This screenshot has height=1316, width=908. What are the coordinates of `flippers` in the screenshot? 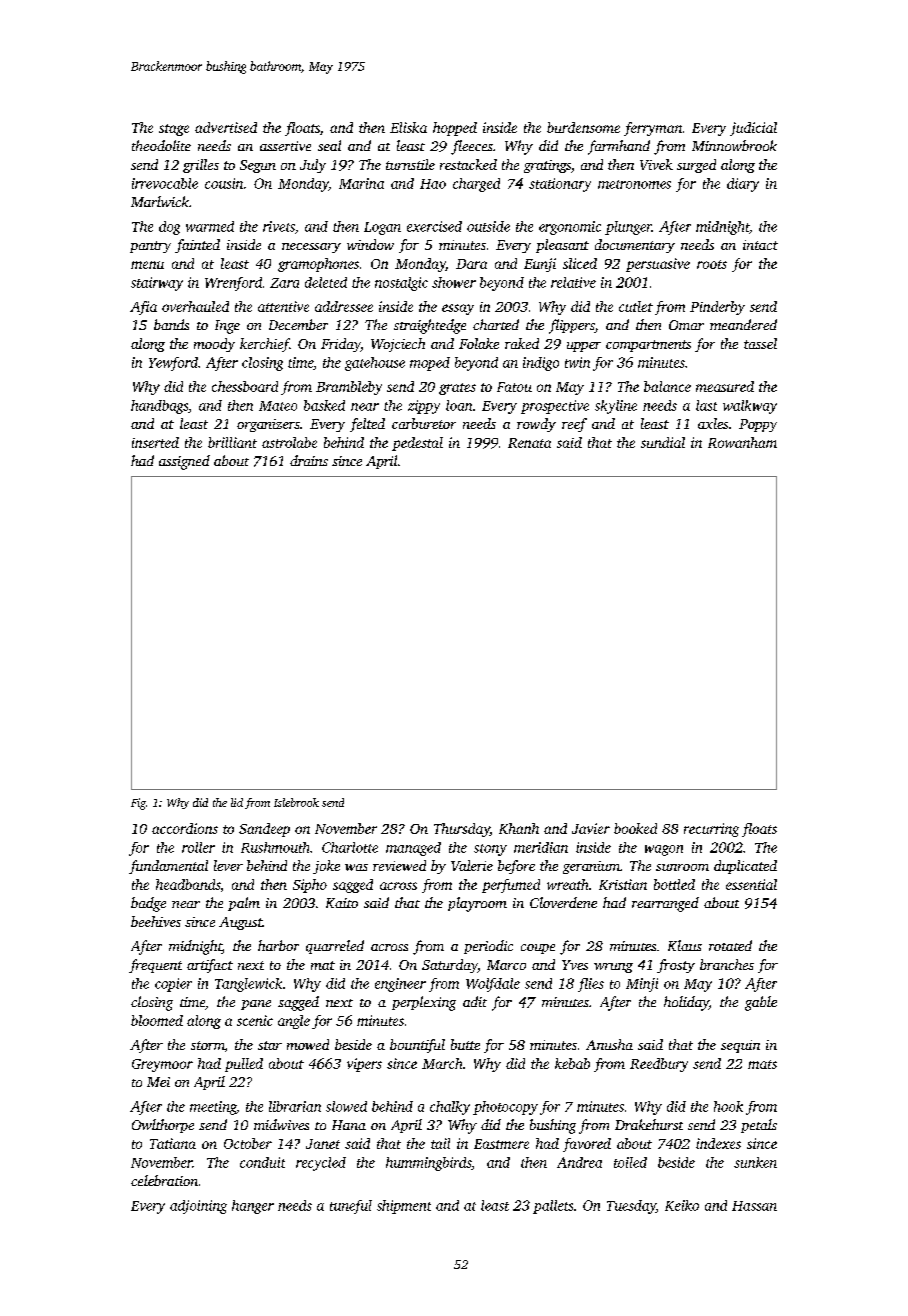 It's located at (572, 326).
